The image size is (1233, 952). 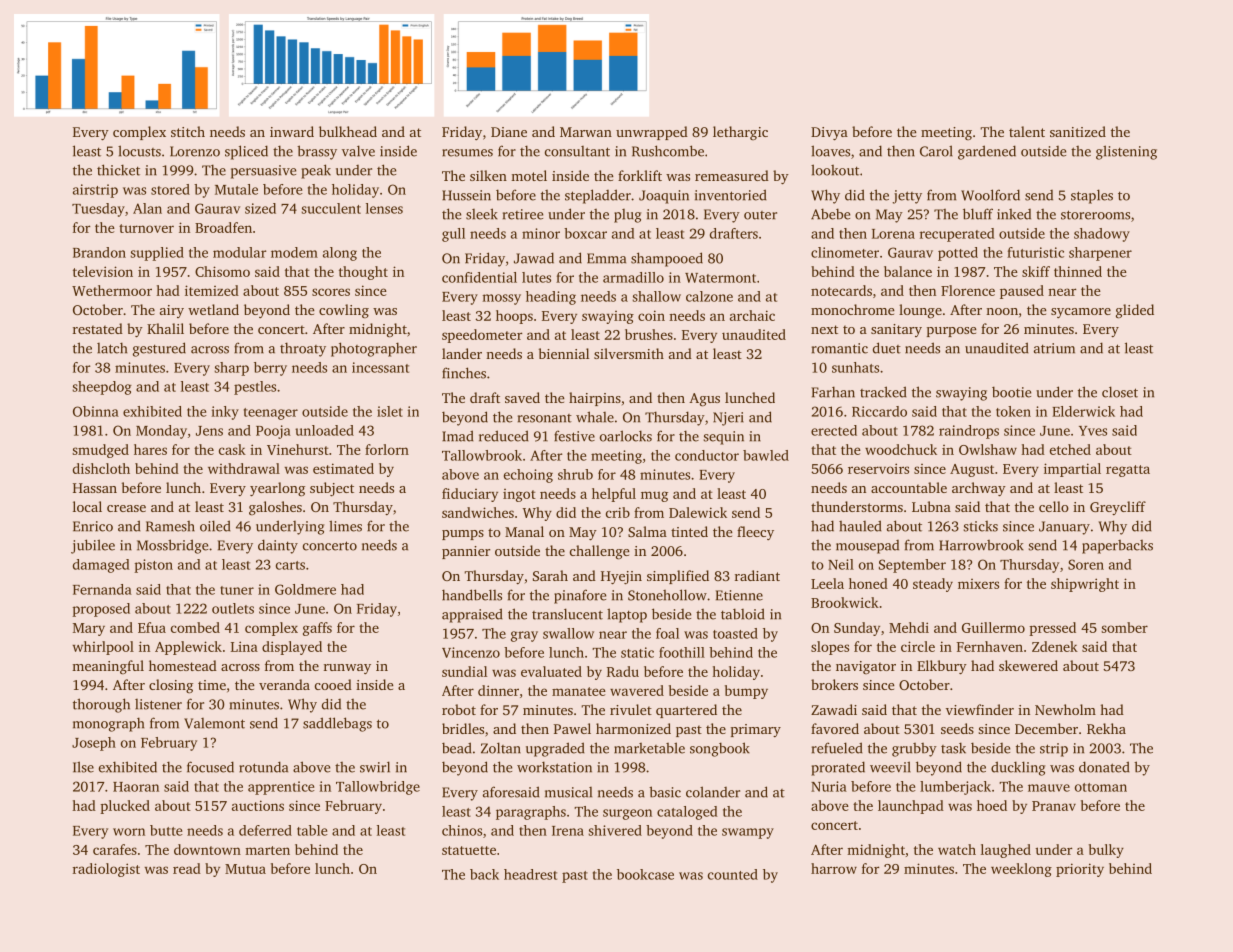 What do you see at coordinates (509, 132) in the document?
I see `Diane` at bounding box center [509, 132].
